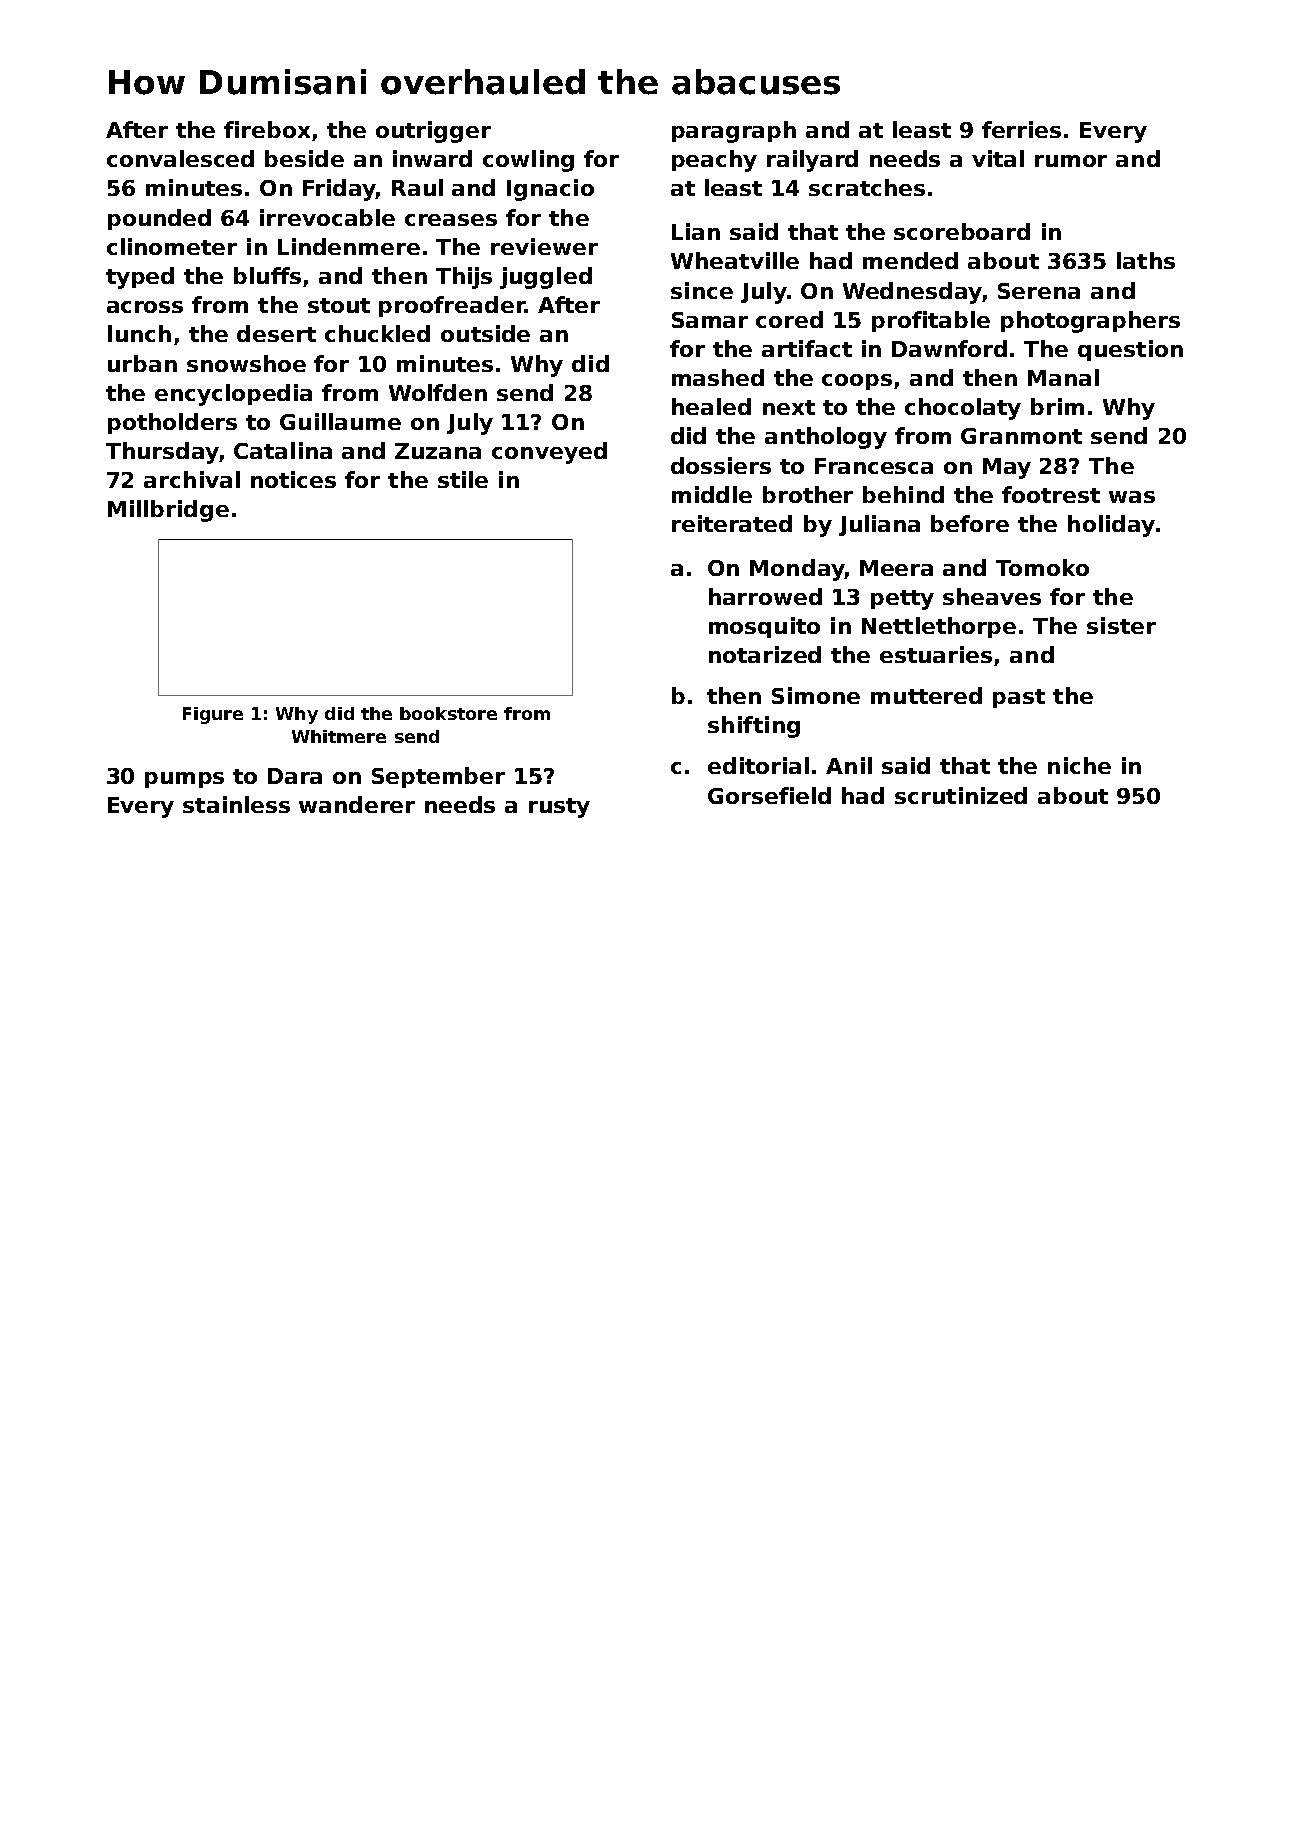  What do you see at coordinates (1042, 567) in the screenshot?
I see `Tomoko` at bounding box center [1042, 567].
